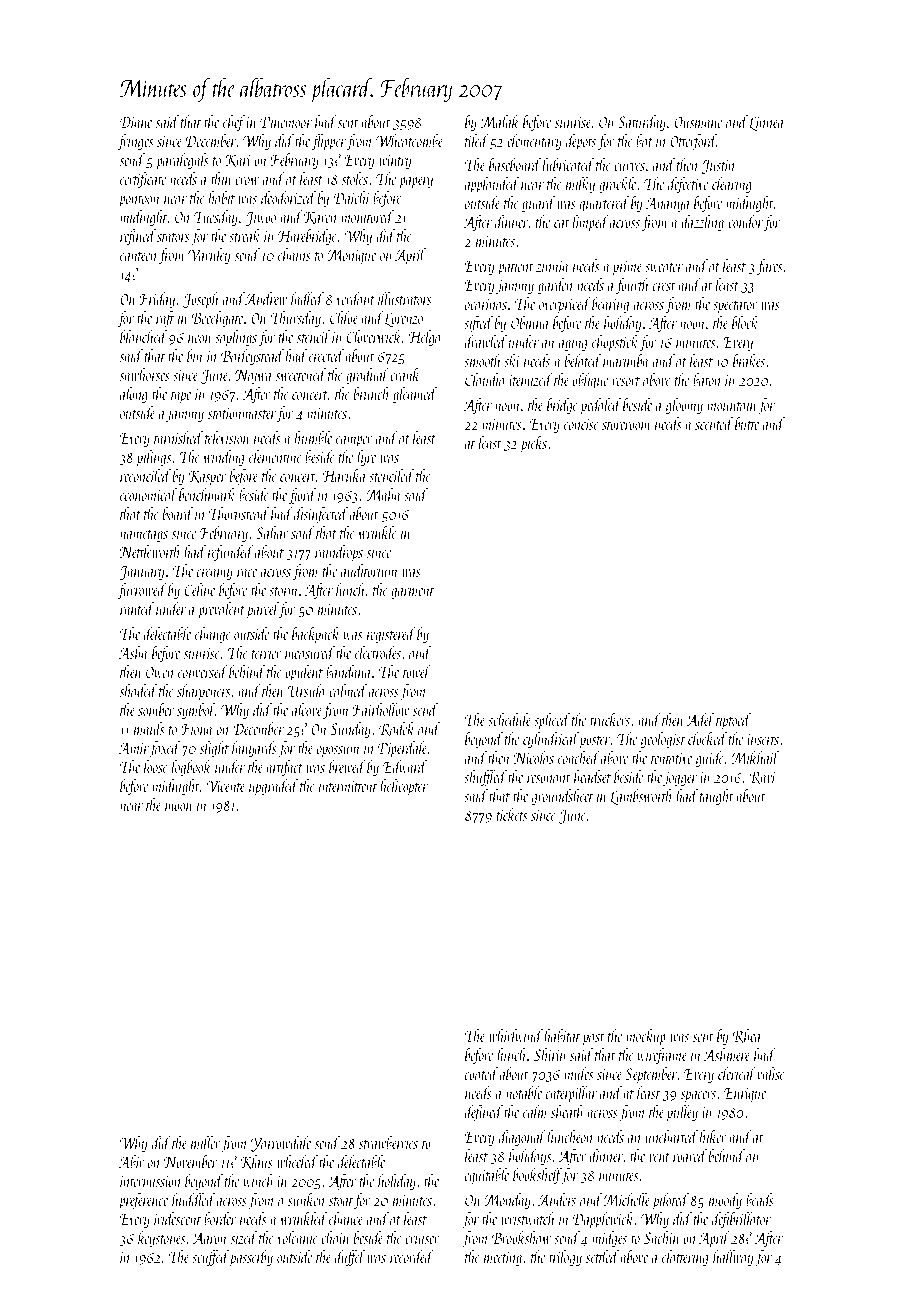 The image size is (908, 1316). Describe the element at coordinates (415, 395) in the screenshot. I see `gleamed` at that location.
